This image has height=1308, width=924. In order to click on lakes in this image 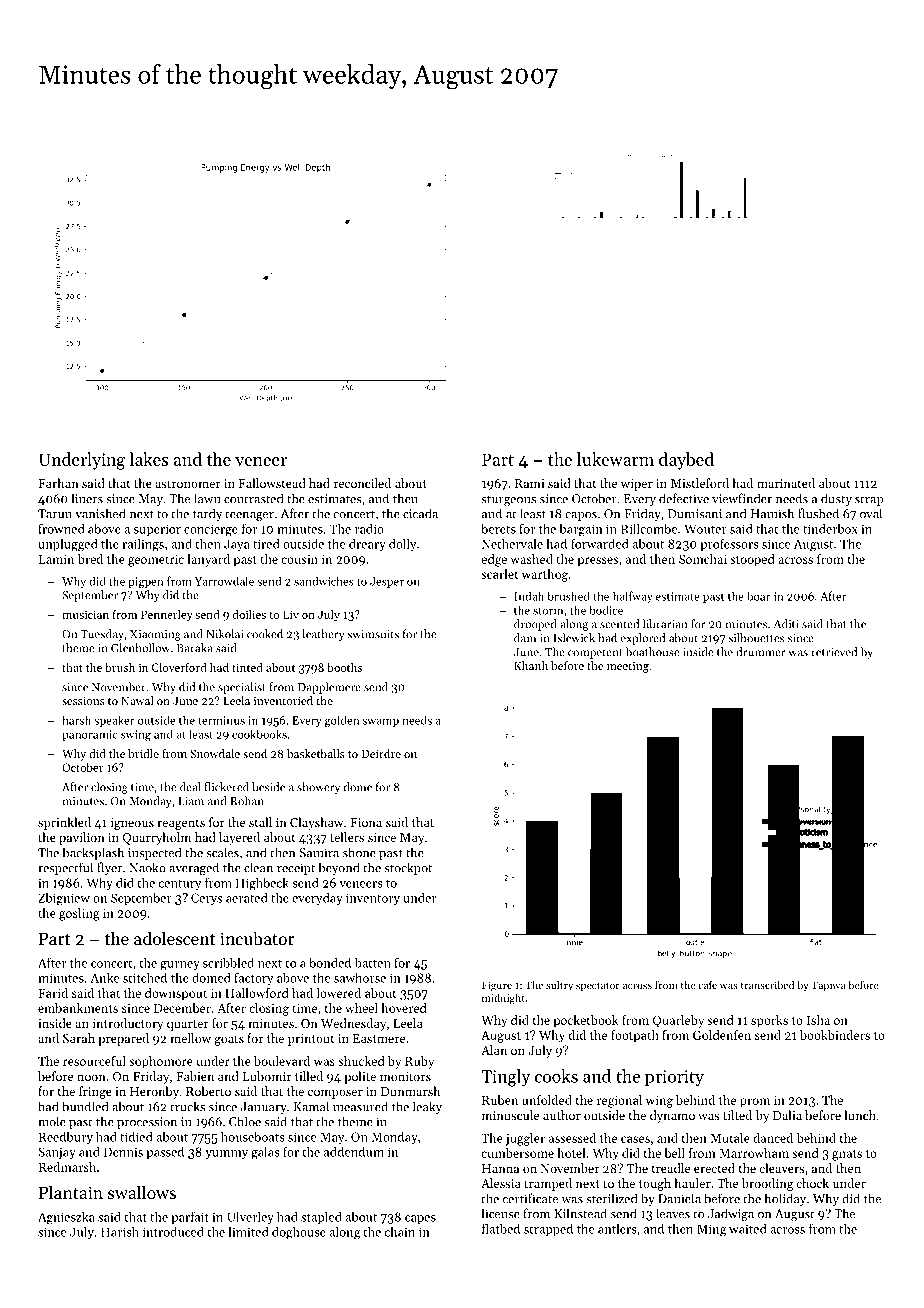, I will do `click(149, 459)`.
